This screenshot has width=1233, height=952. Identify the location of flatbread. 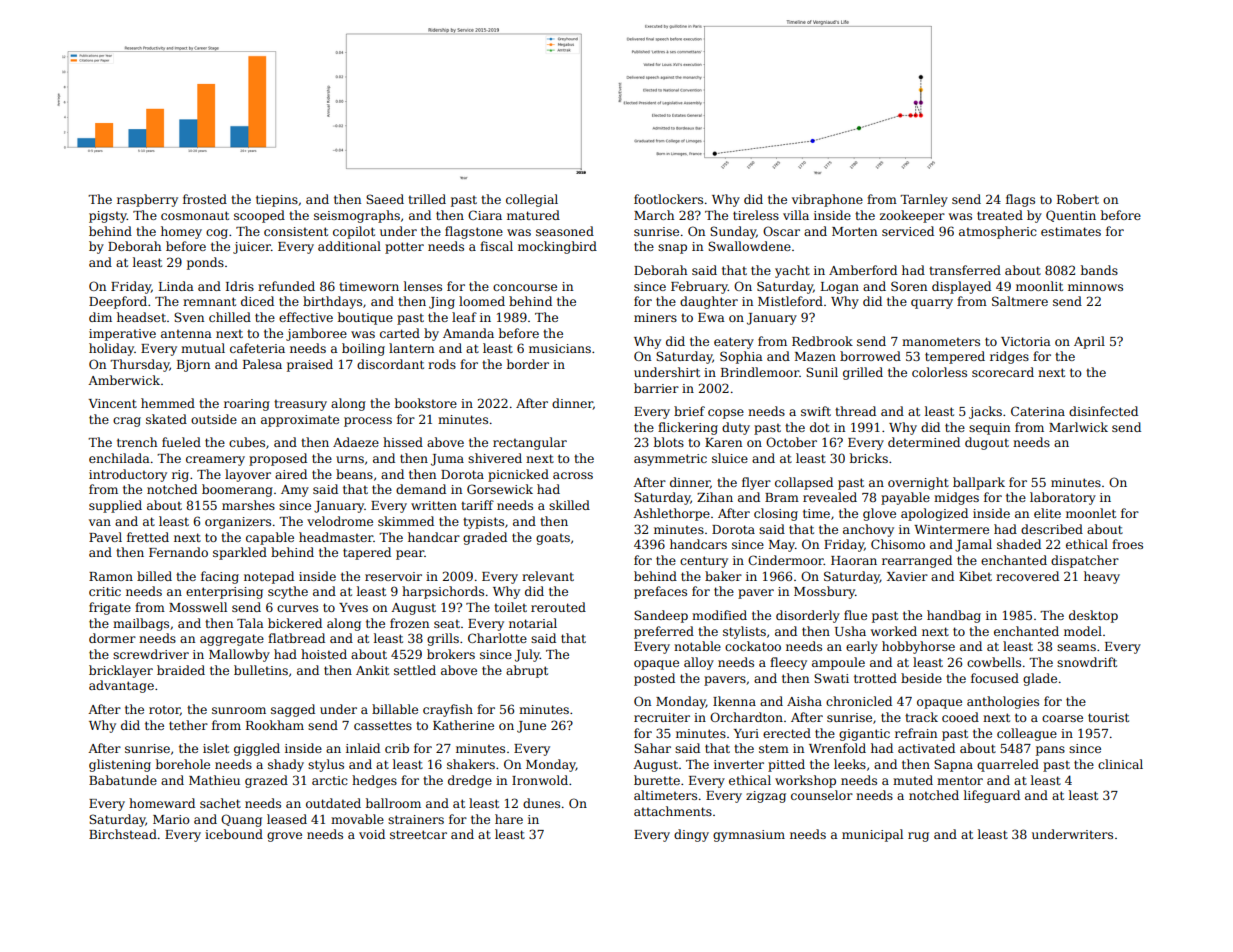
(296, 638).
